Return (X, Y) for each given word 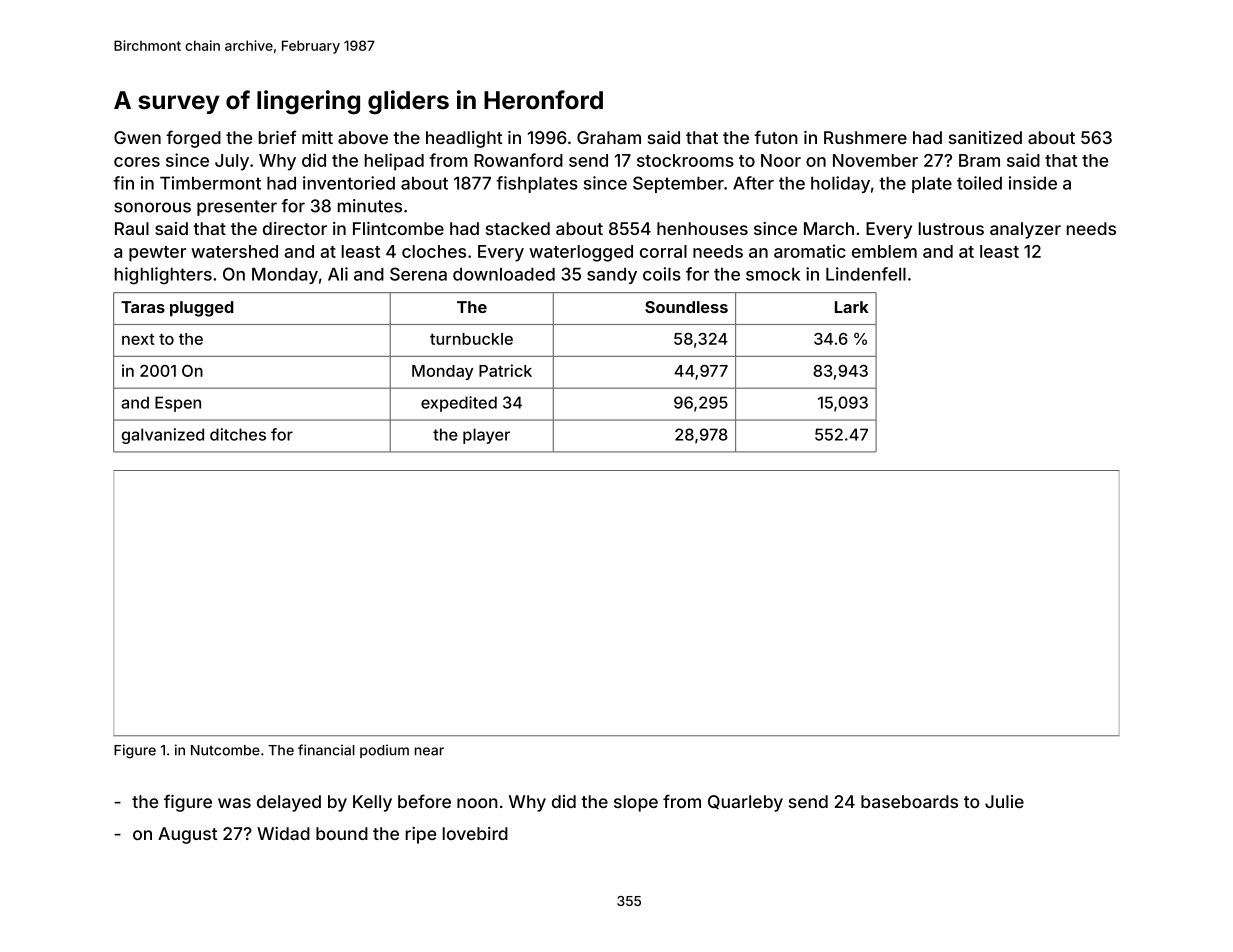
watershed (234, 251)
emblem (884, 251)
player (486, 436)
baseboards (909, 801)
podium (384, 751)
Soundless (686, 307)
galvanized (163, 436)
